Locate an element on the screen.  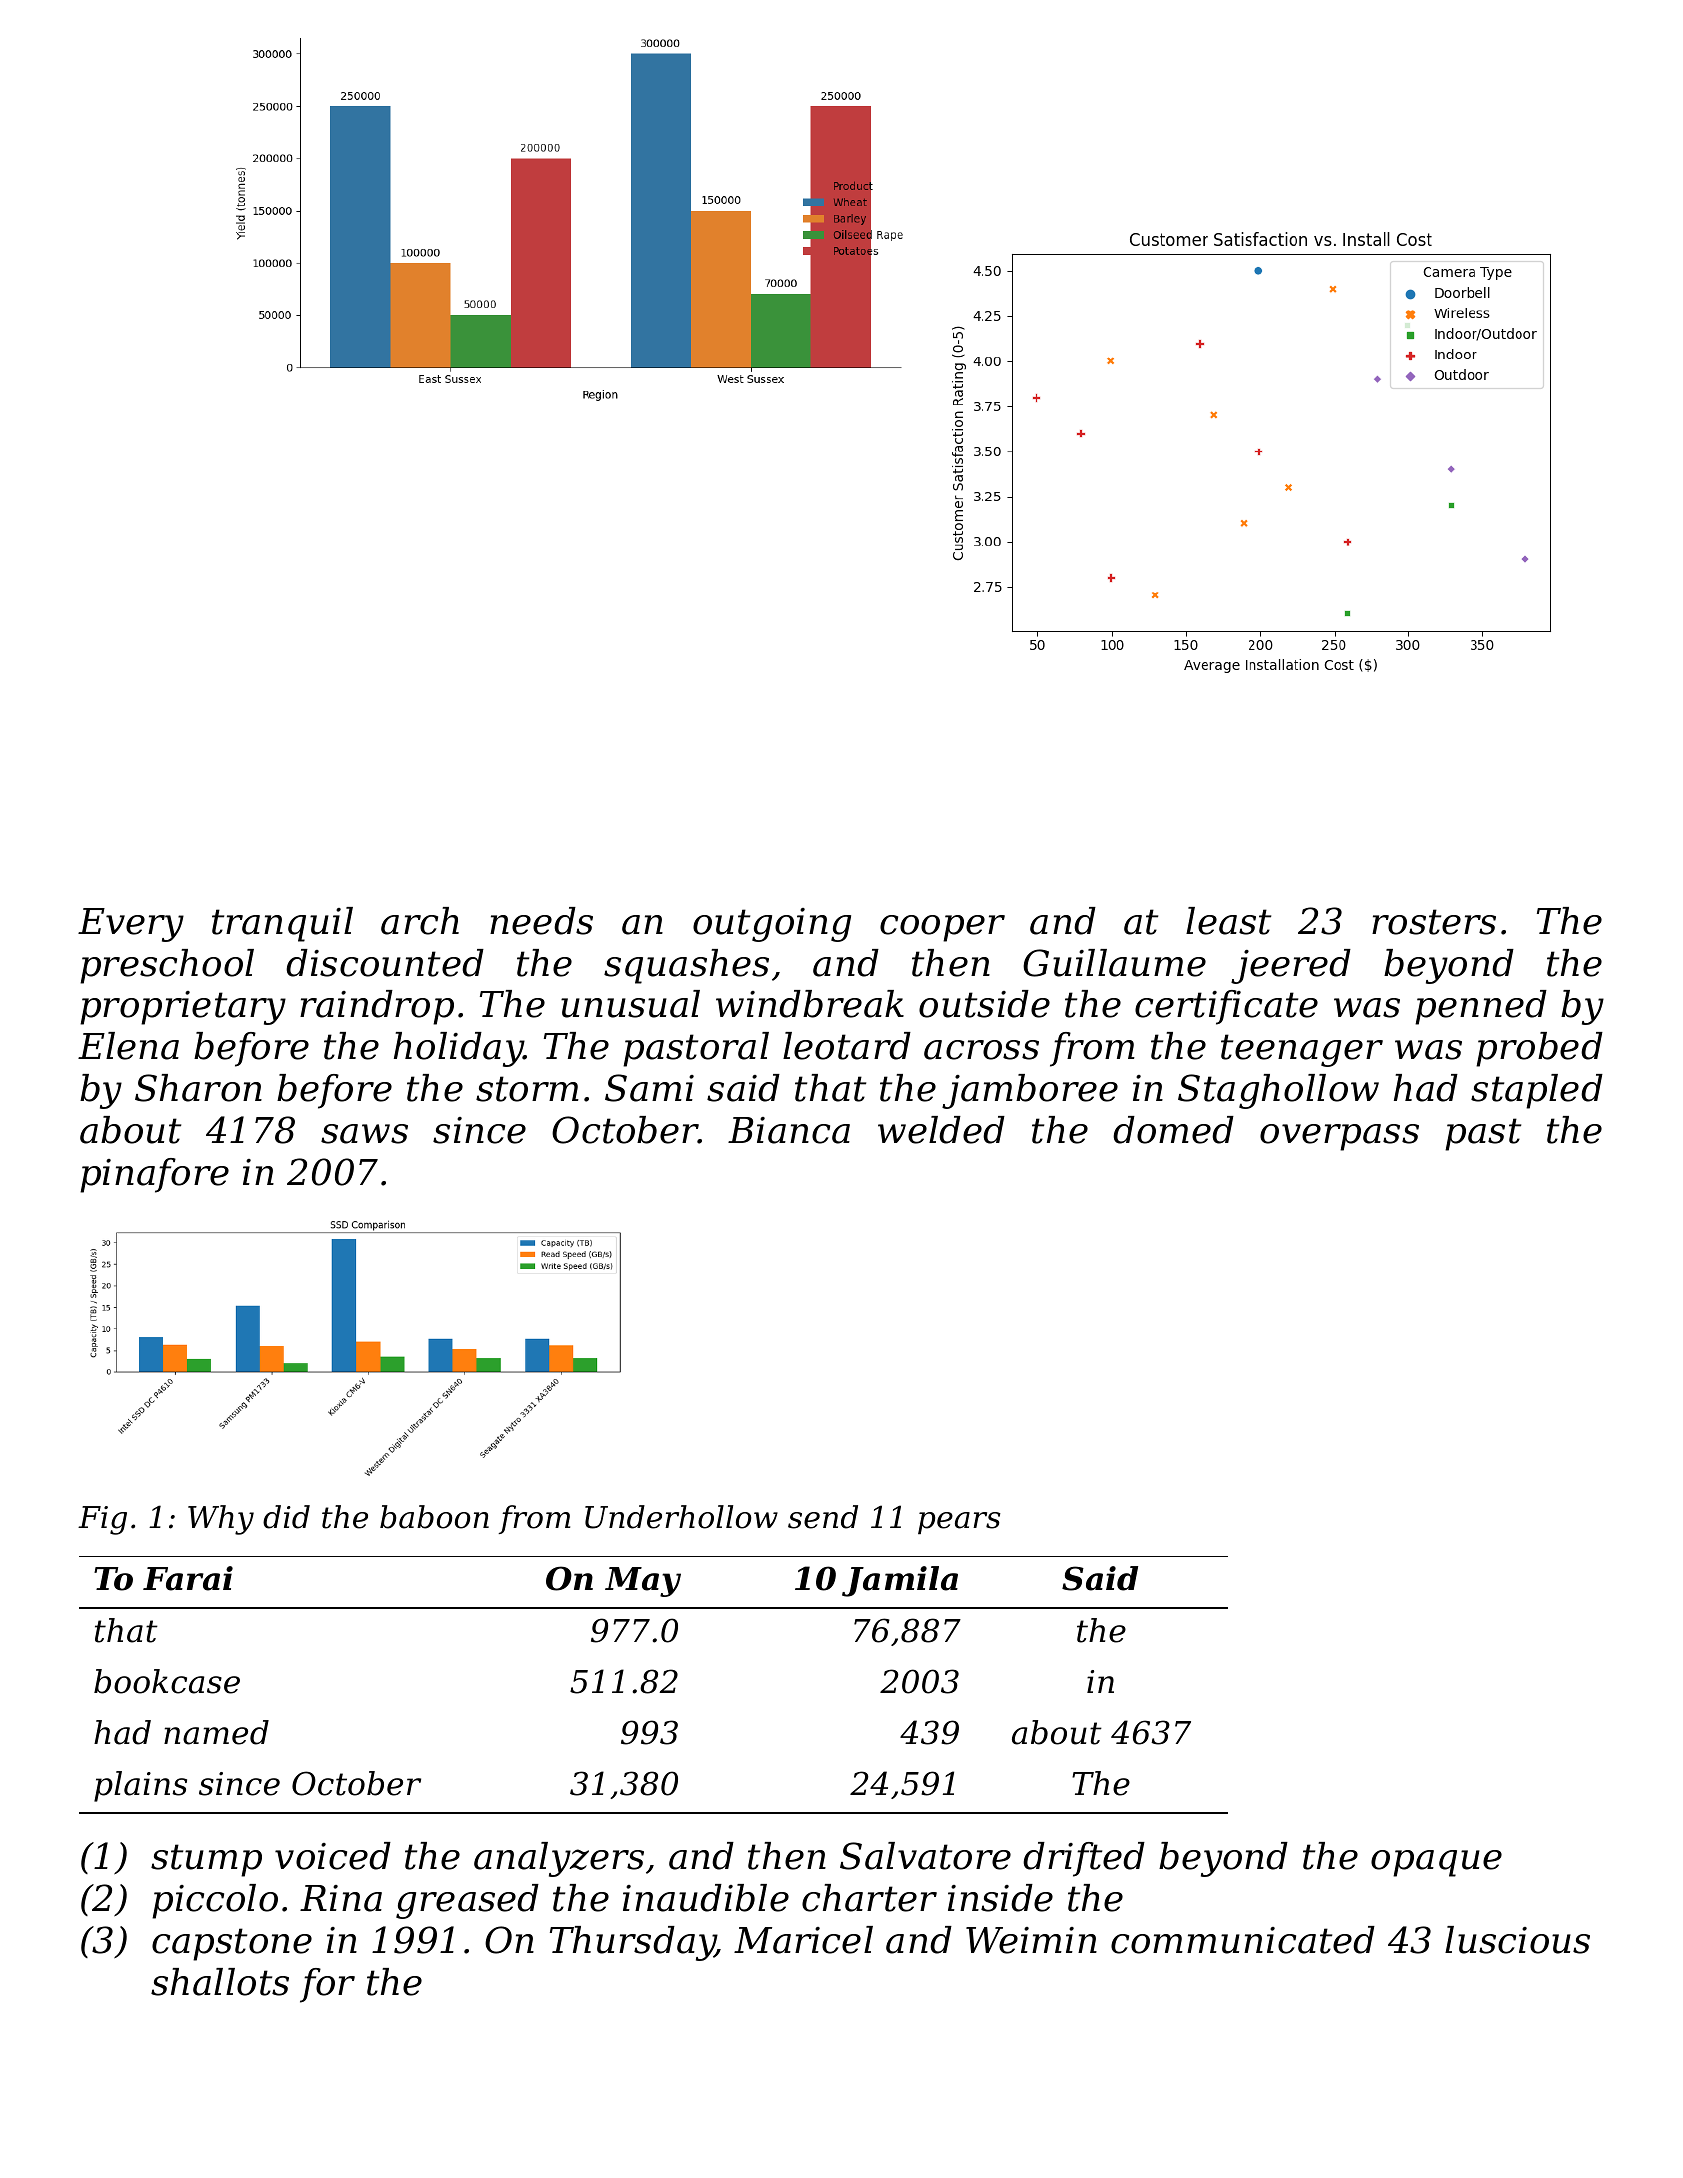
pears is located at coordinates (959, 1523).
